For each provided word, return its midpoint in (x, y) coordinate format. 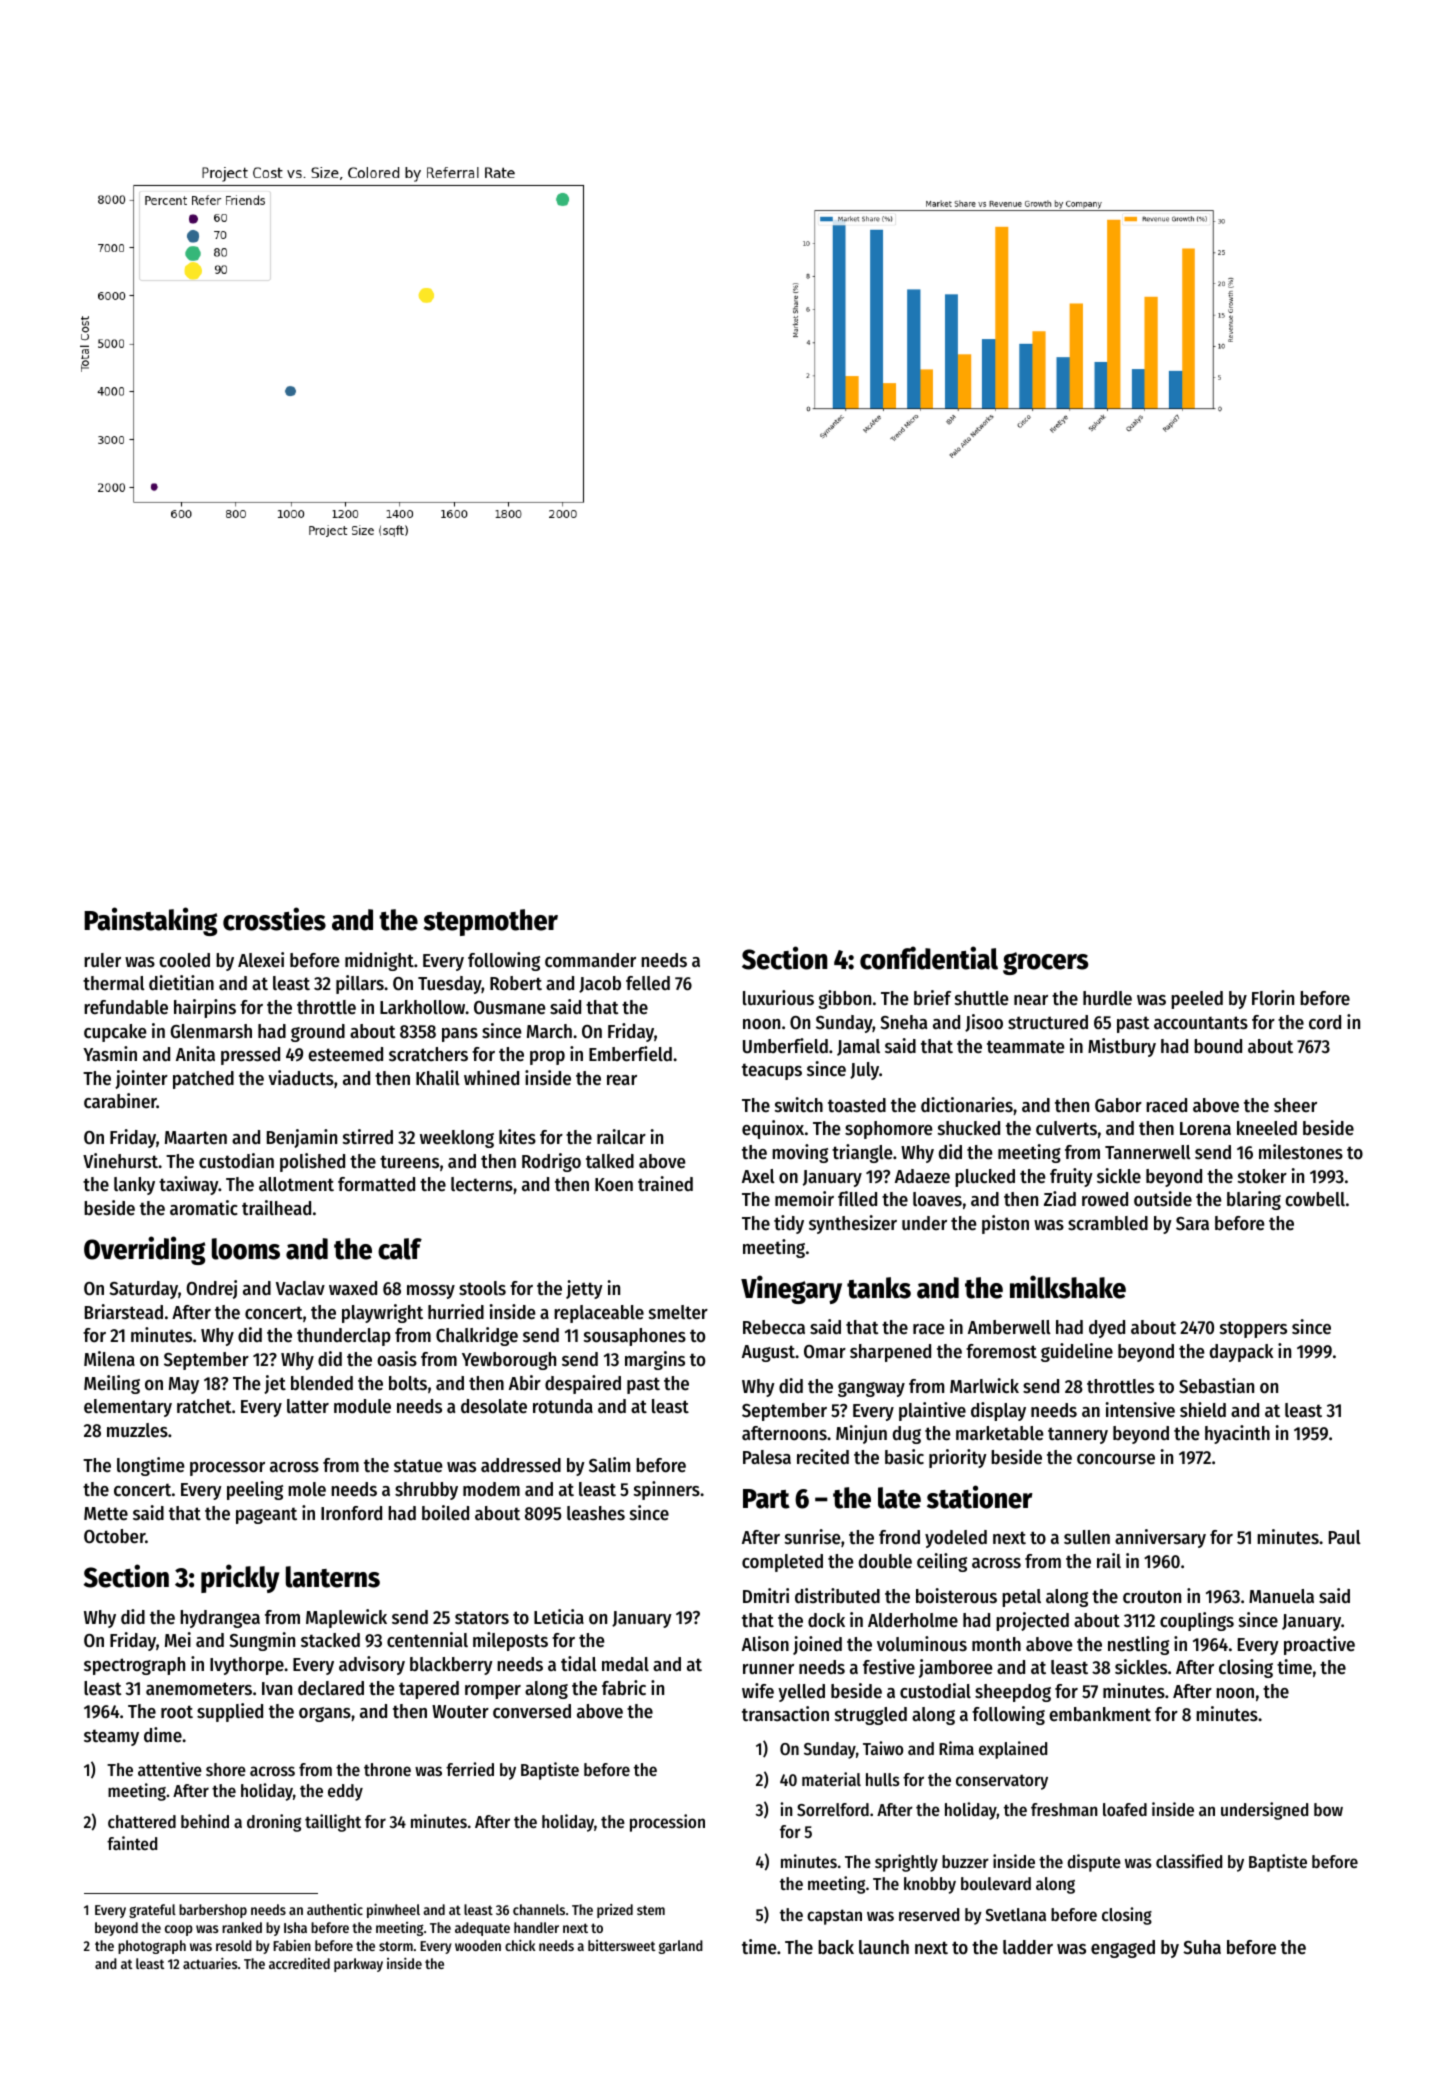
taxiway (188, 1185)
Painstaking (150, 921)
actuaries (210, 1963)
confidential (929, 958)
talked (610, 1161)
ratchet (204, 1406)
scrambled (1108, 1223)
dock (826, 1620)
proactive (1319, 1645)
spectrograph (134, 1666)
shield (1203, 1410)
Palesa (767, 1457)
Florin (1273, 997)
